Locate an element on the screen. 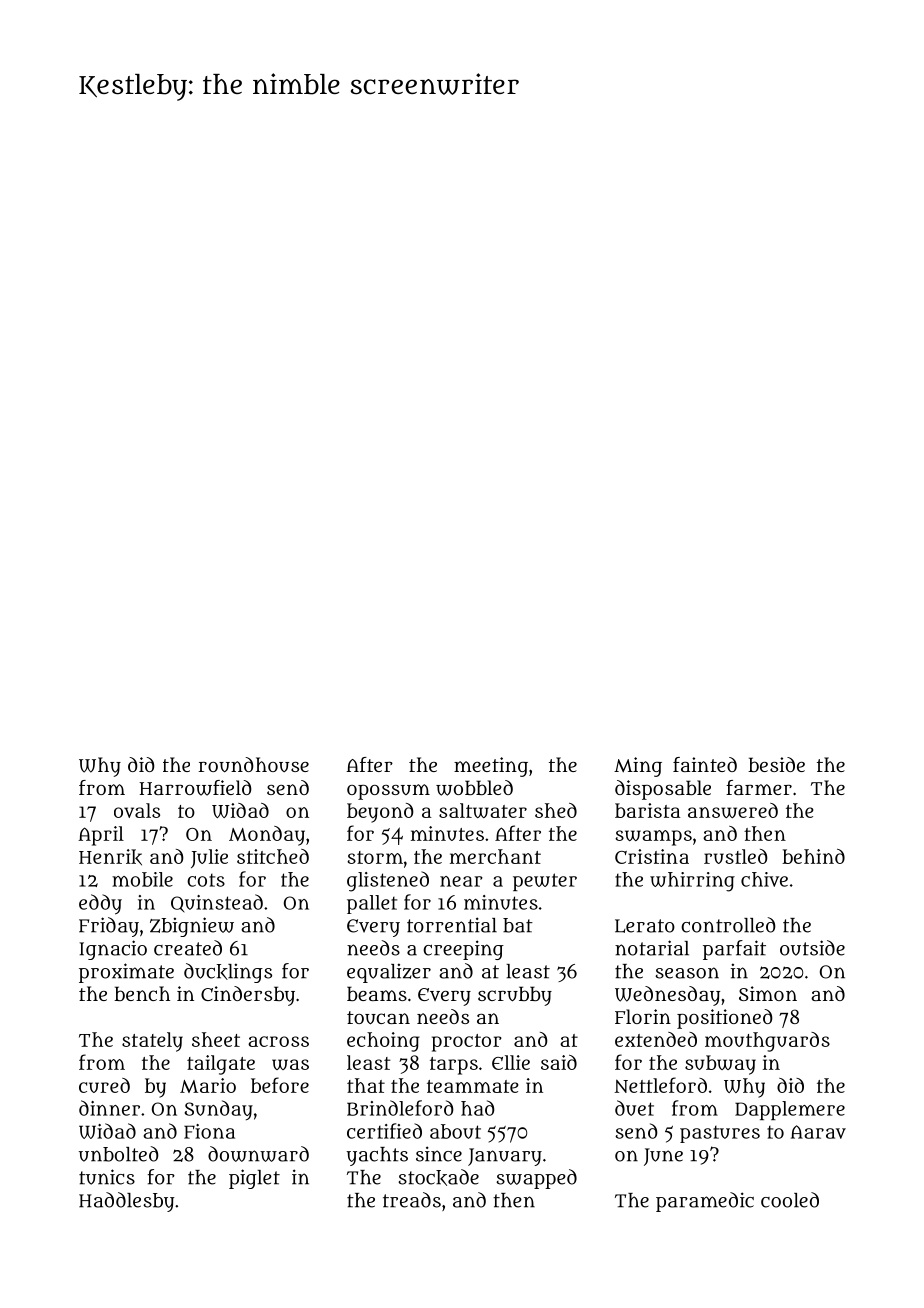 The height and width of the screenshot is (1308, 924). unbolted is located at coordinates (119, 1154).
